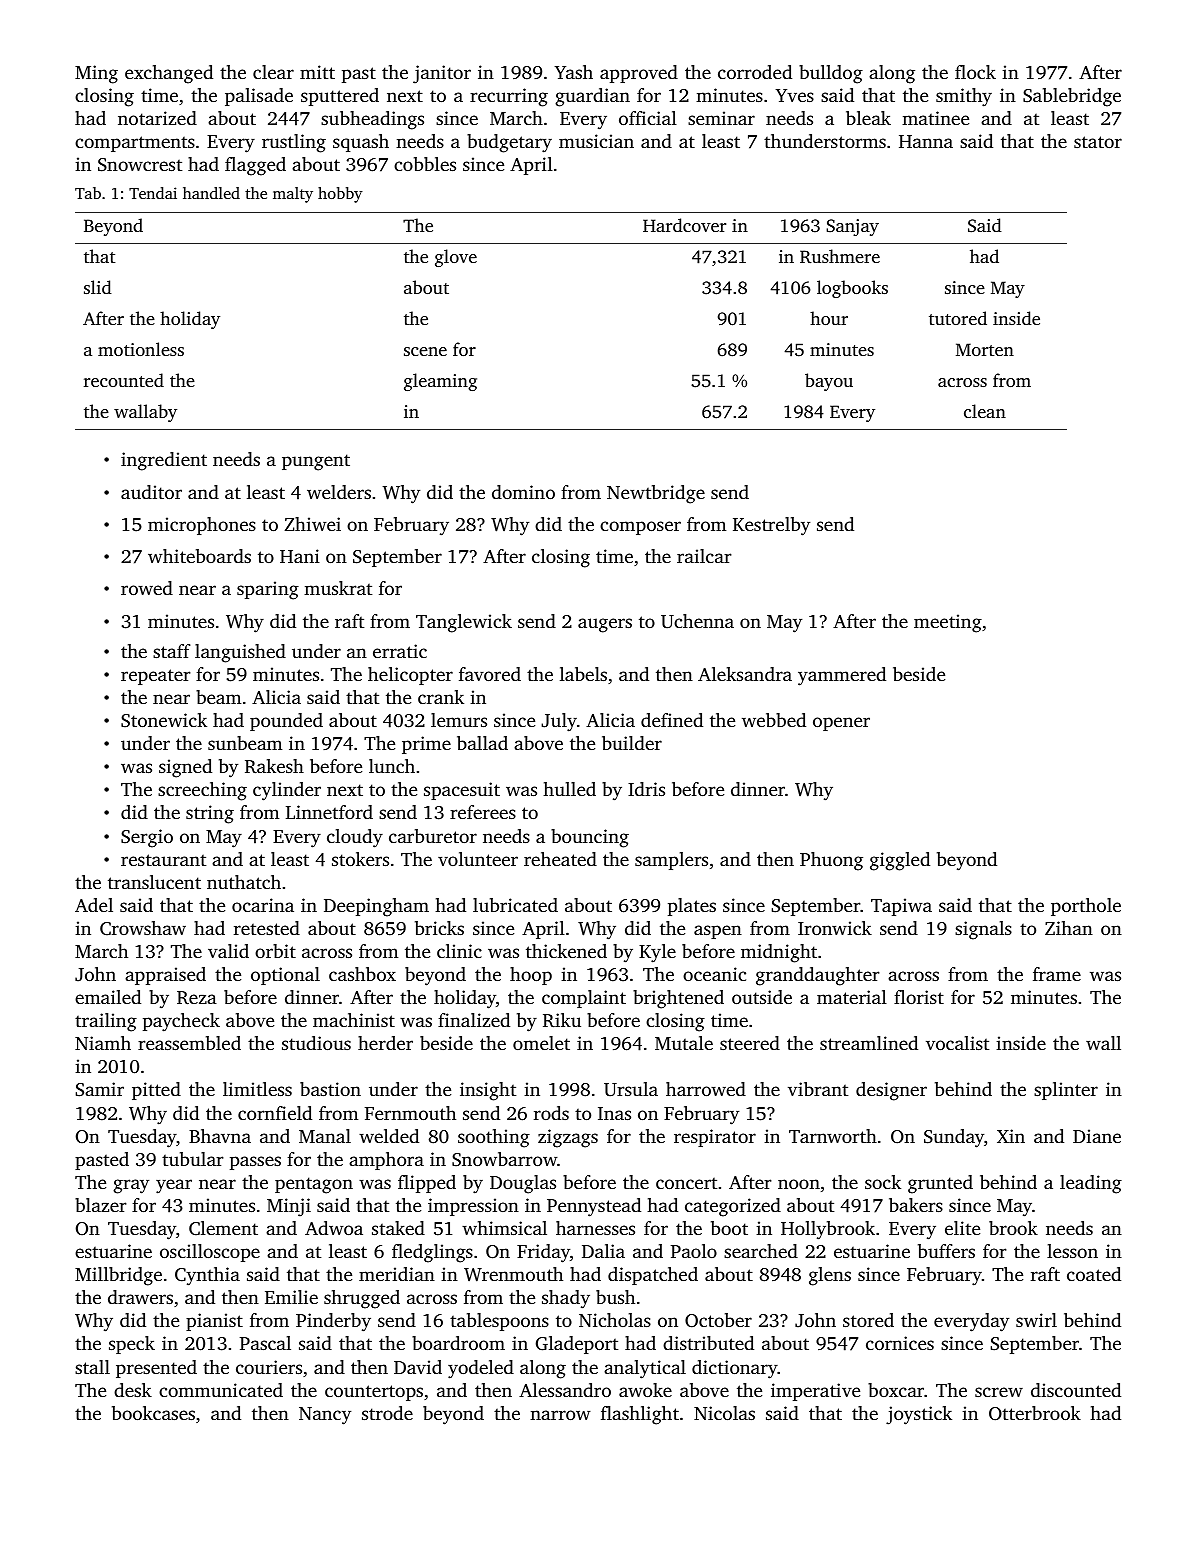  I want to click on frame, so click(1057, 974).
